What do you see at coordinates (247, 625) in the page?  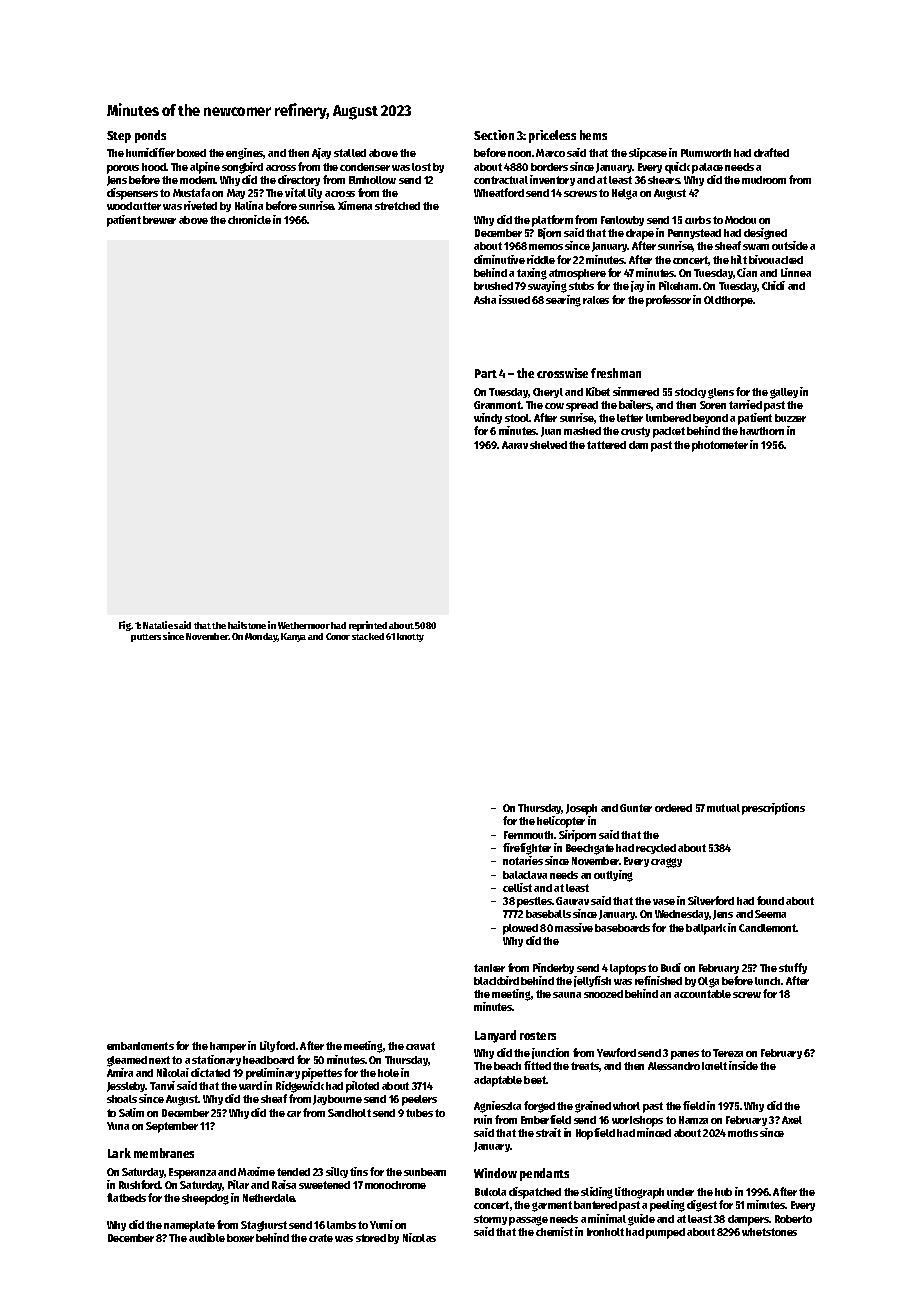 I see `hailstone` at bounding box center [247, 625].
